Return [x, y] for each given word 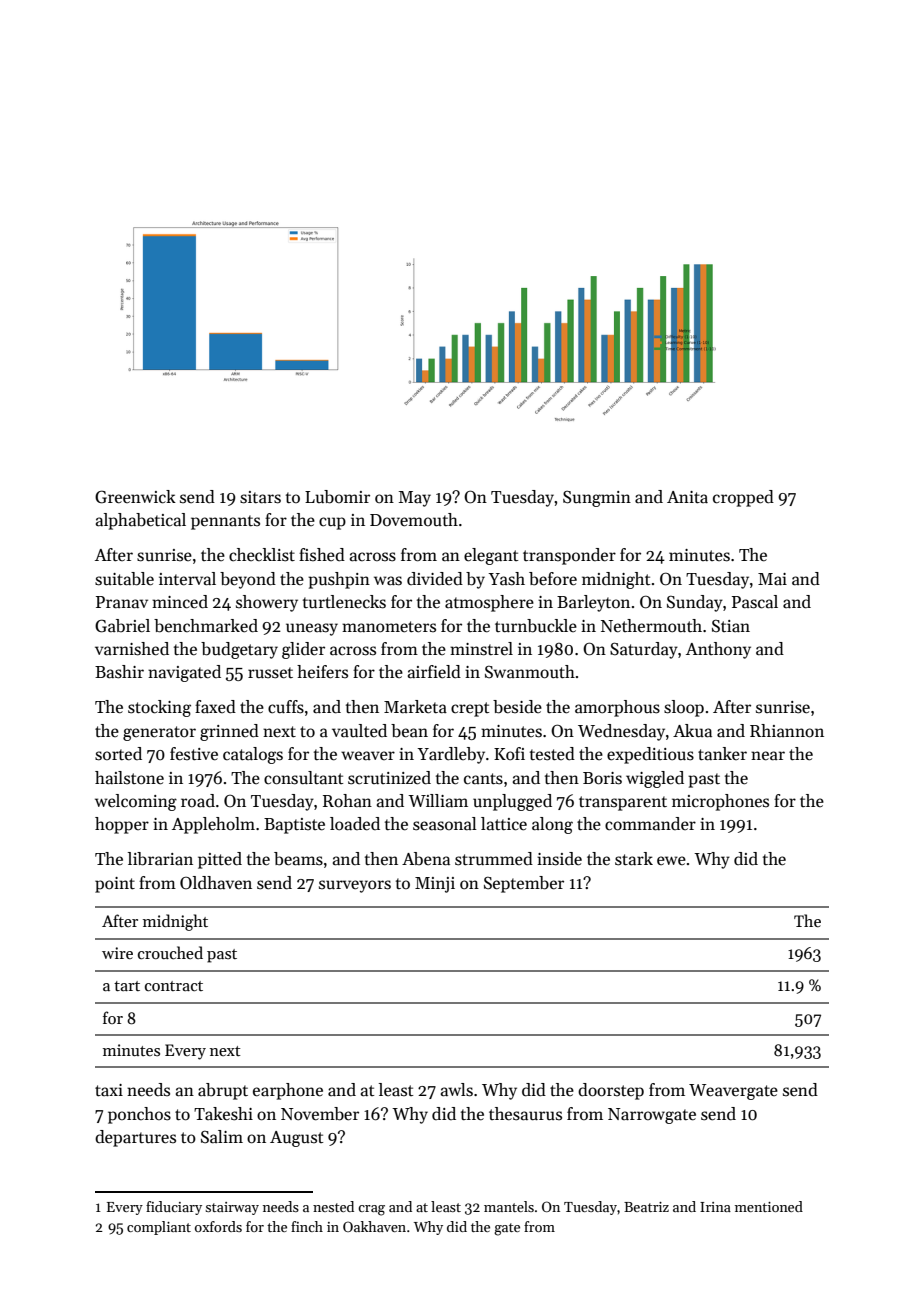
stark [634, 859]
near [768, 756]
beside [517, 707]
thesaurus [525, 1114]
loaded [355, 824]
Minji [435, 885]
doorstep [611, 1091]
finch [307, 1226]
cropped [743, 498]
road [198, 801]
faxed [215, 707]
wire [117, 953]
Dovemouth [414, 520]
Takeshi [223, 1114]
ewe [671, 860]
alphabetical [141, 521]
